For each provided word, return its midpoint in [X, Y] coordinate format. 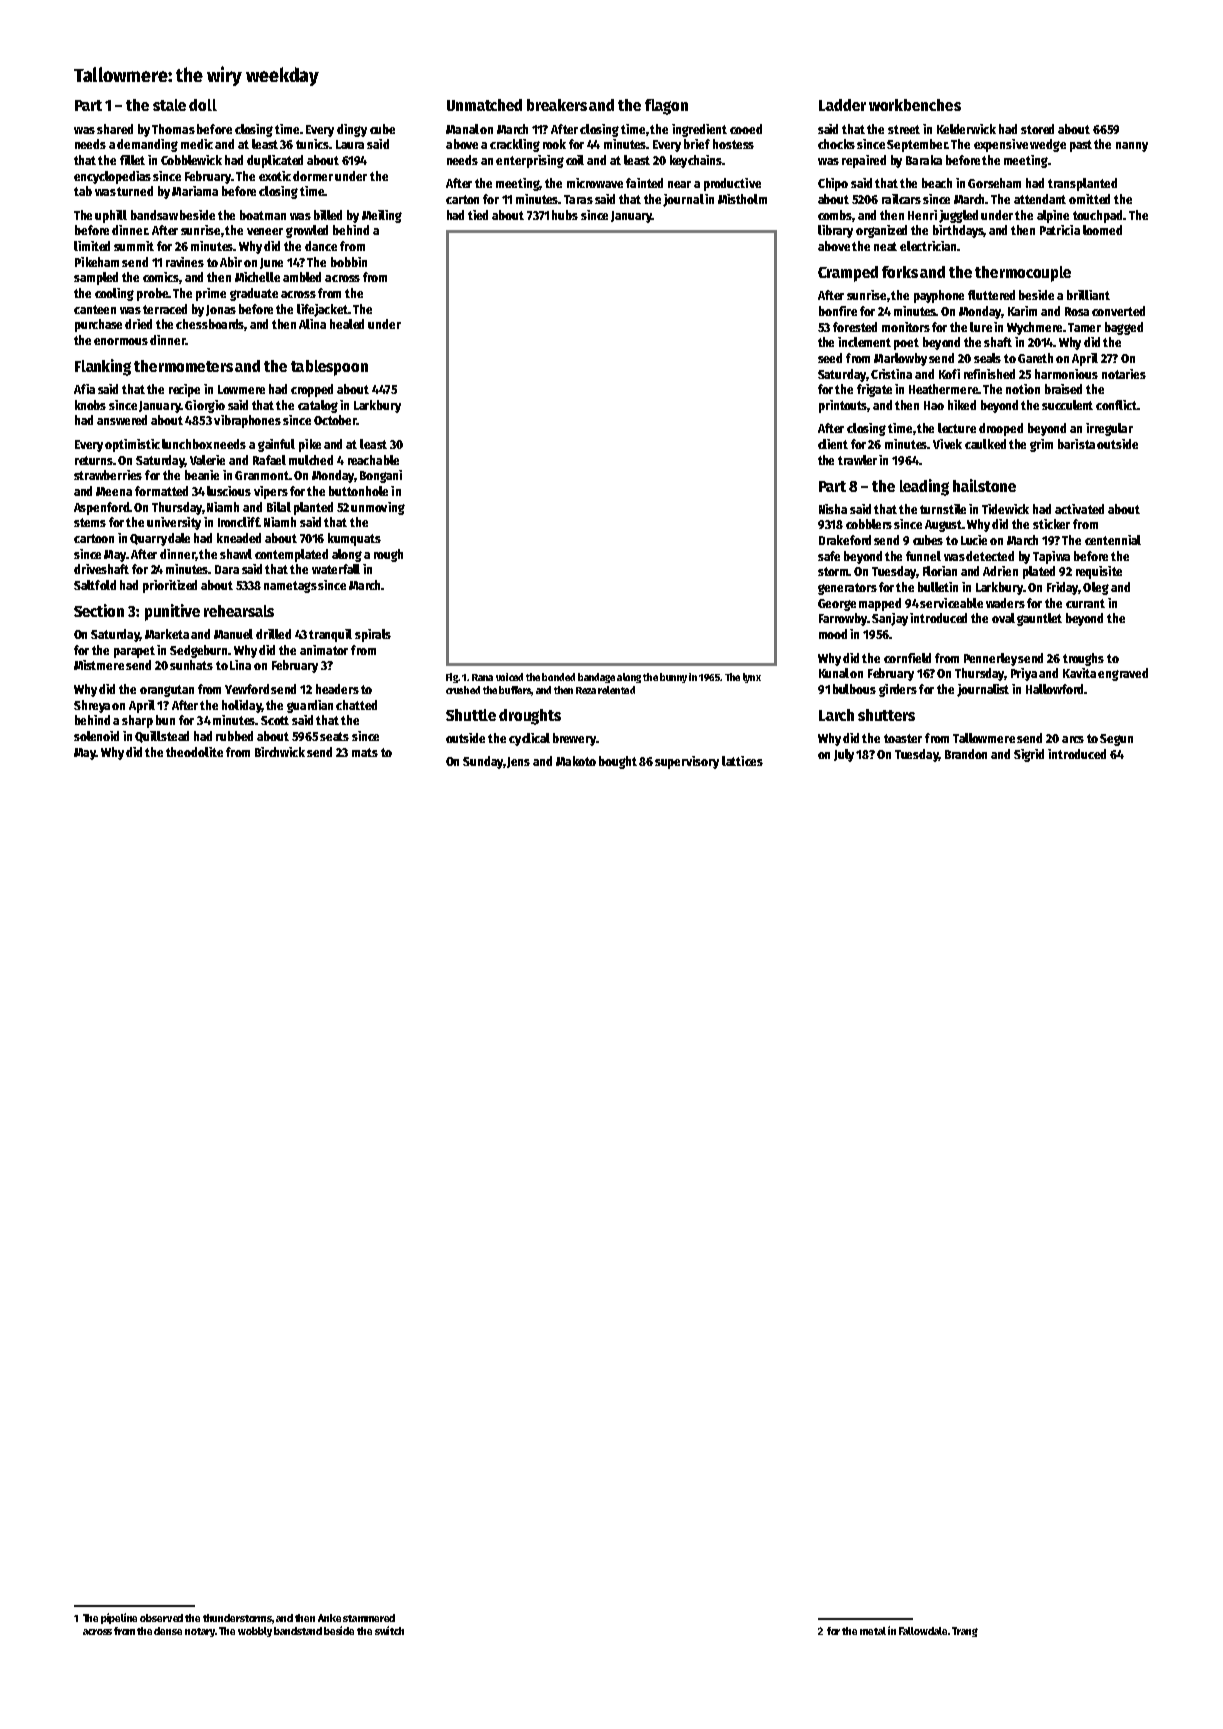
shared [115, 129]
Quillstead [162, 737]
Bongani [381, 476]
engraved [1123, 674]
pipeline [119, 1618]
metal [873, 1631]
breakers [557, 105]
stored [1037, 129]
